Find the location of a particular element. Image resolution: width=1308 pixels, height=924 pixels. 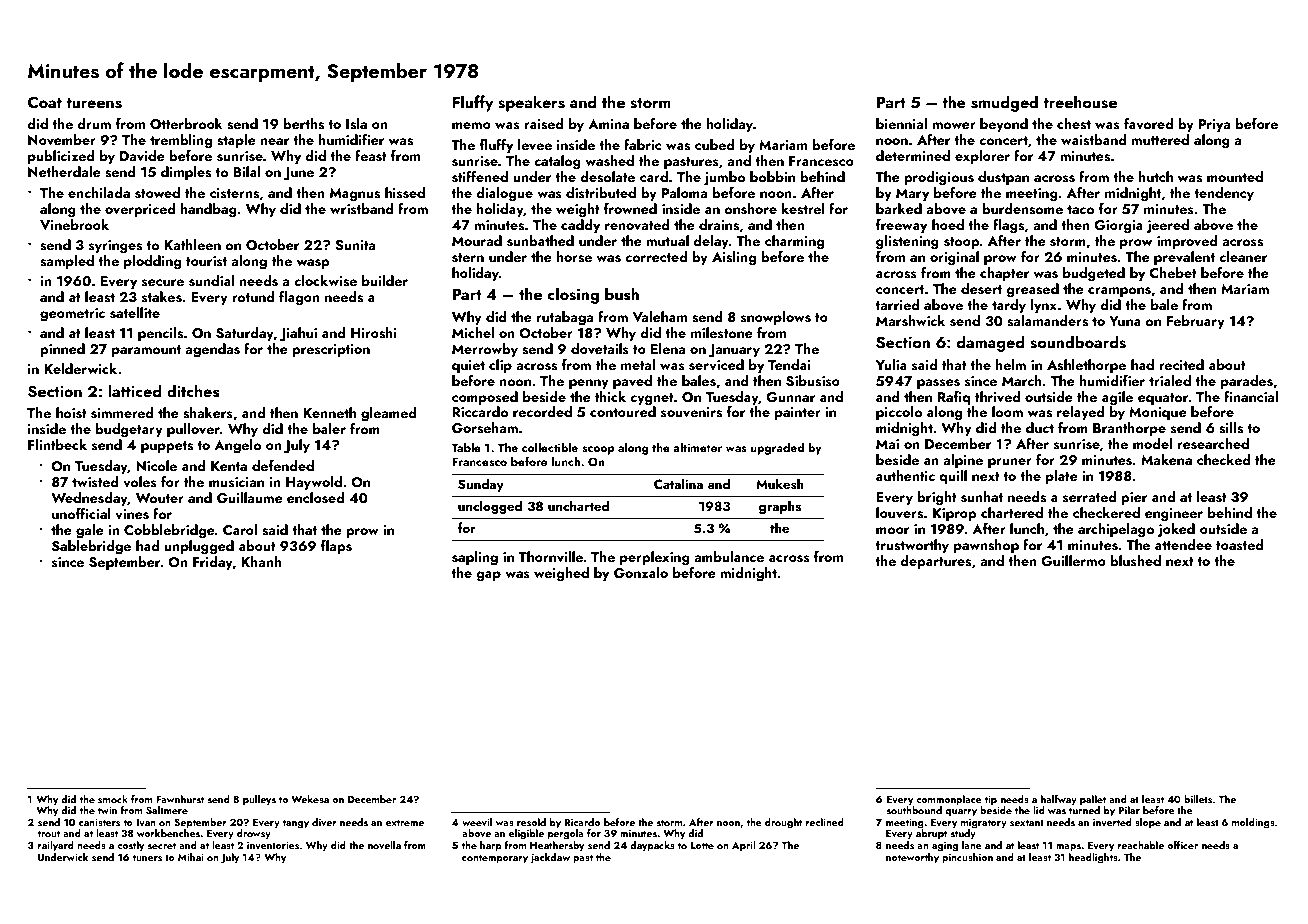

Otterbrook is located at coordinates (186, 124).
